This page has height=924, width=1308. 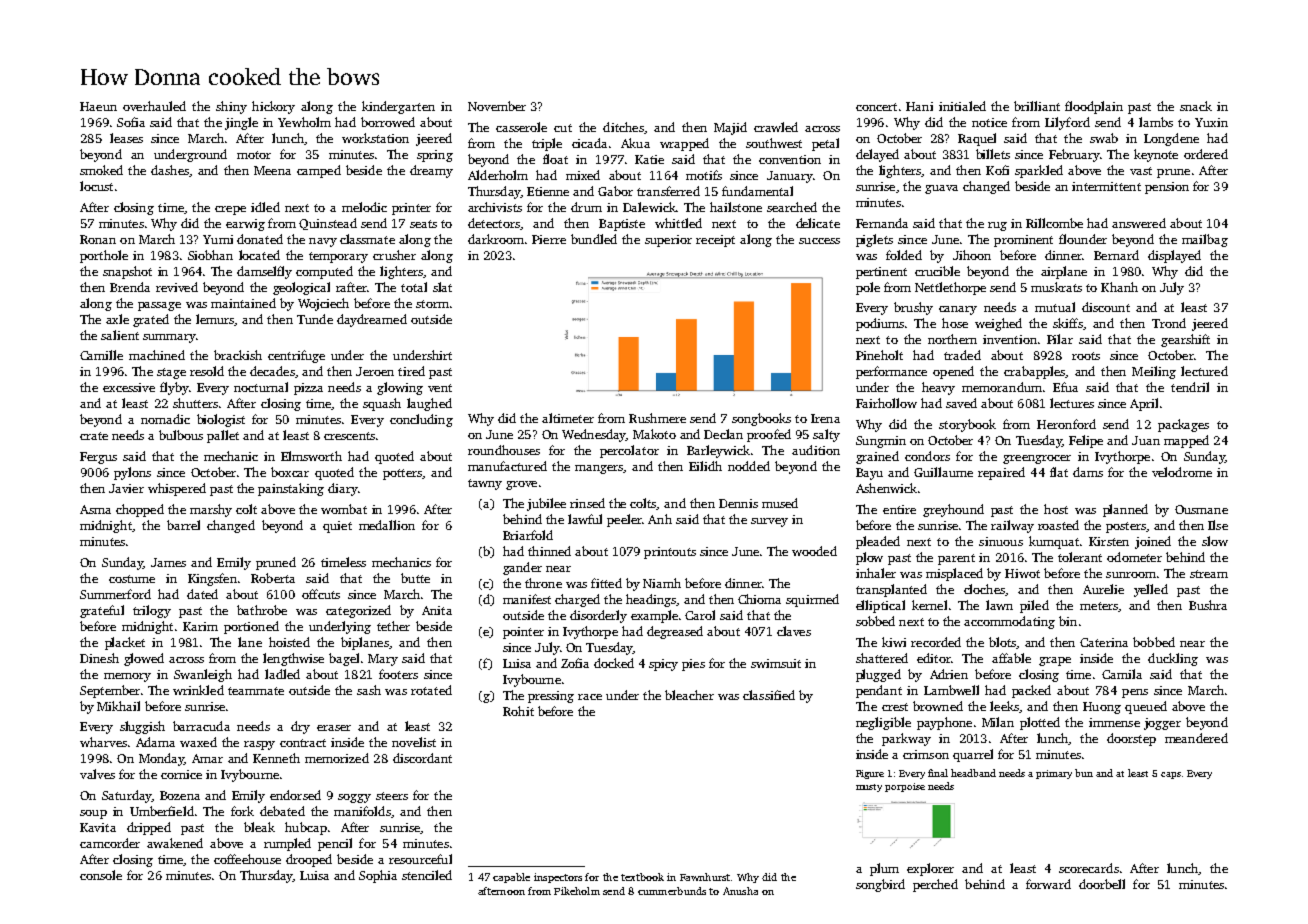 What do you see at coordinates (705, 466) in the page?
I see `Eilidh` at bounding box center [705, 466].
